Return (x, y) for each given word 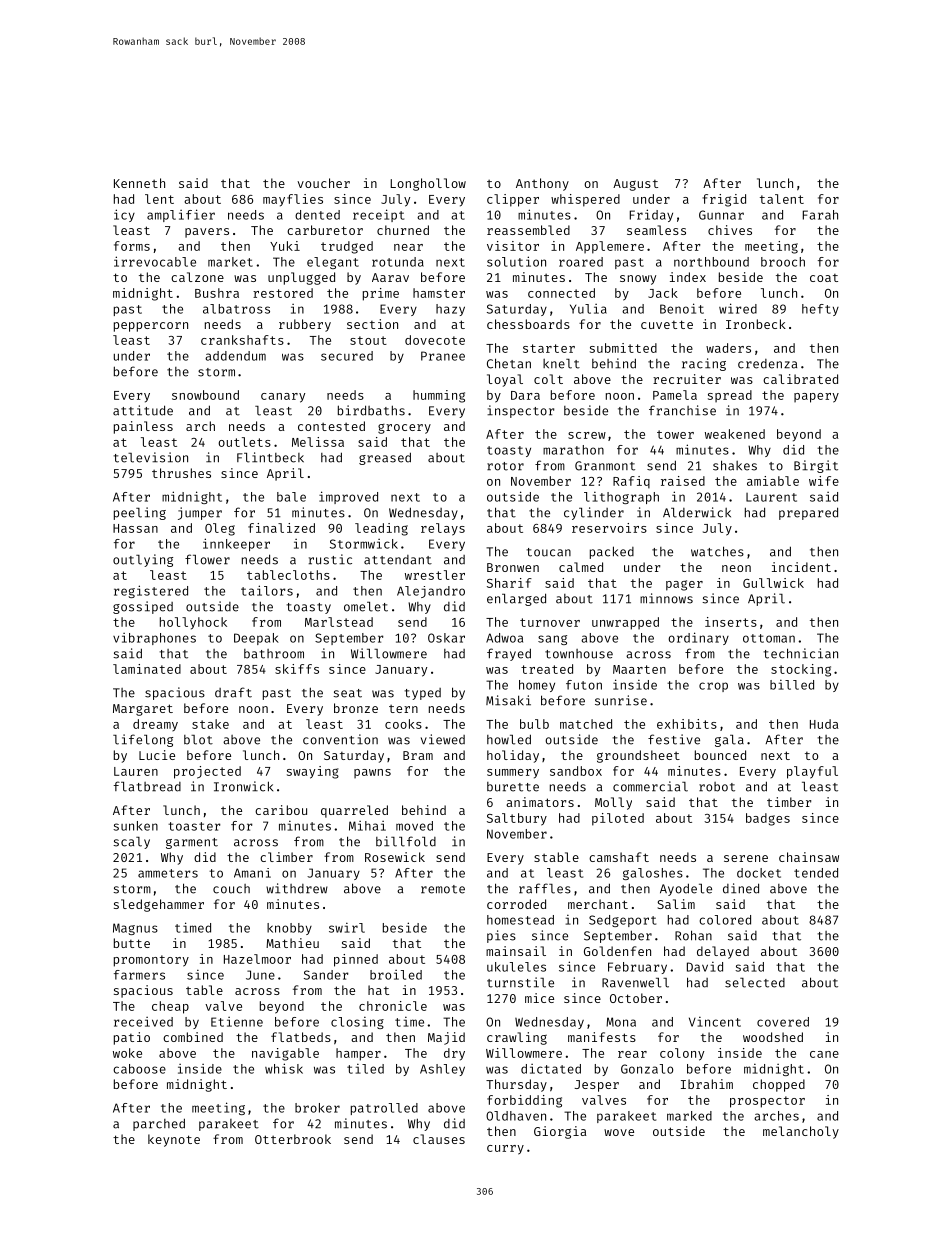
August (635, 185)
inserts (731, 622)
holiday (513, 756)
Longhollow (428, 184)
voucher (323, 183)
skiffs (297, 669)
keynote (174, 1140)
